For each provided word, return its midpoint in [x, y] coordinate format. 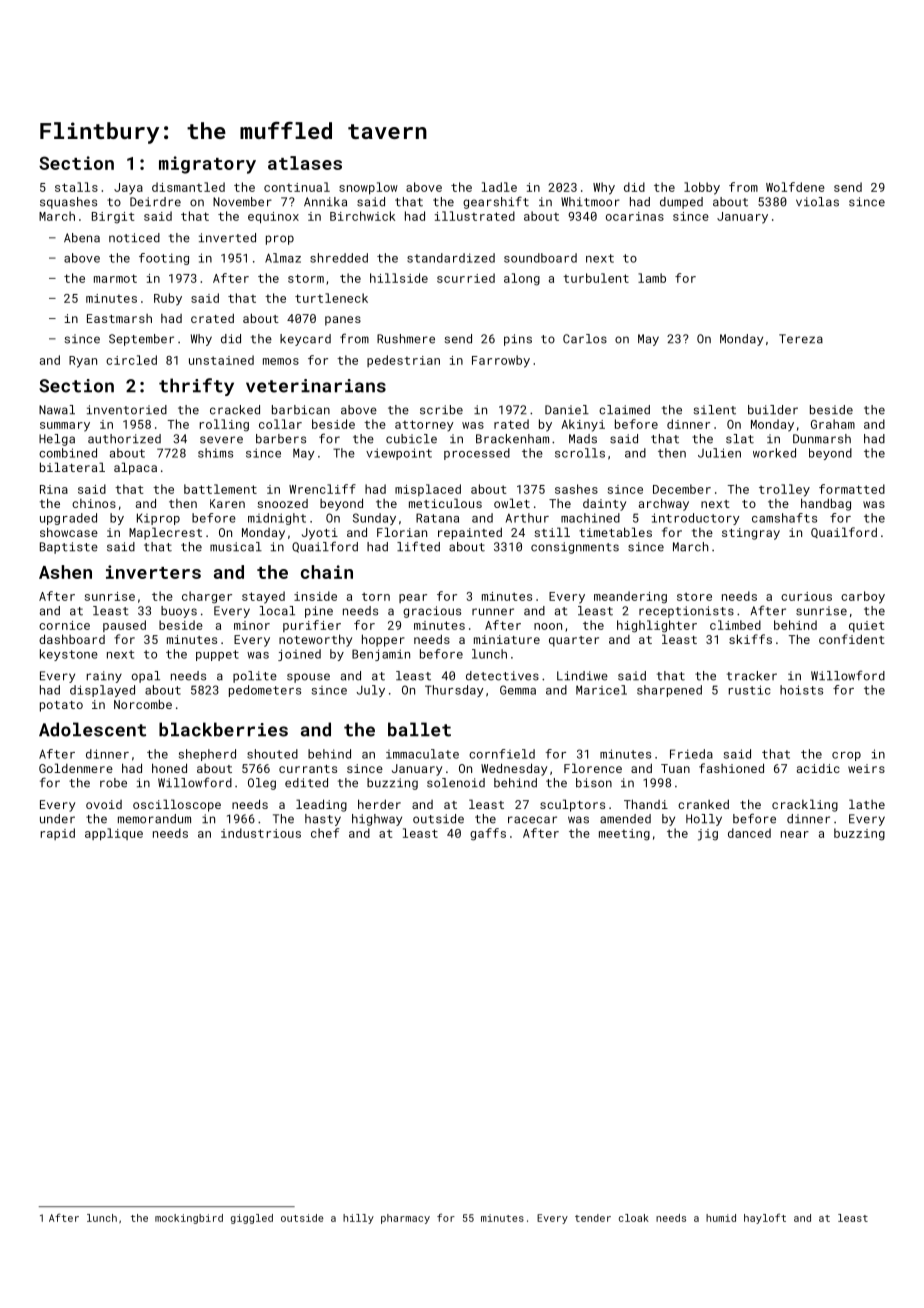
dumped [681, 203]
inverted [227, 238]
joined [299, 655]
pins [518, 340]
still [552, 532]
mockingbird [189, 1219]
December [682, 489]
